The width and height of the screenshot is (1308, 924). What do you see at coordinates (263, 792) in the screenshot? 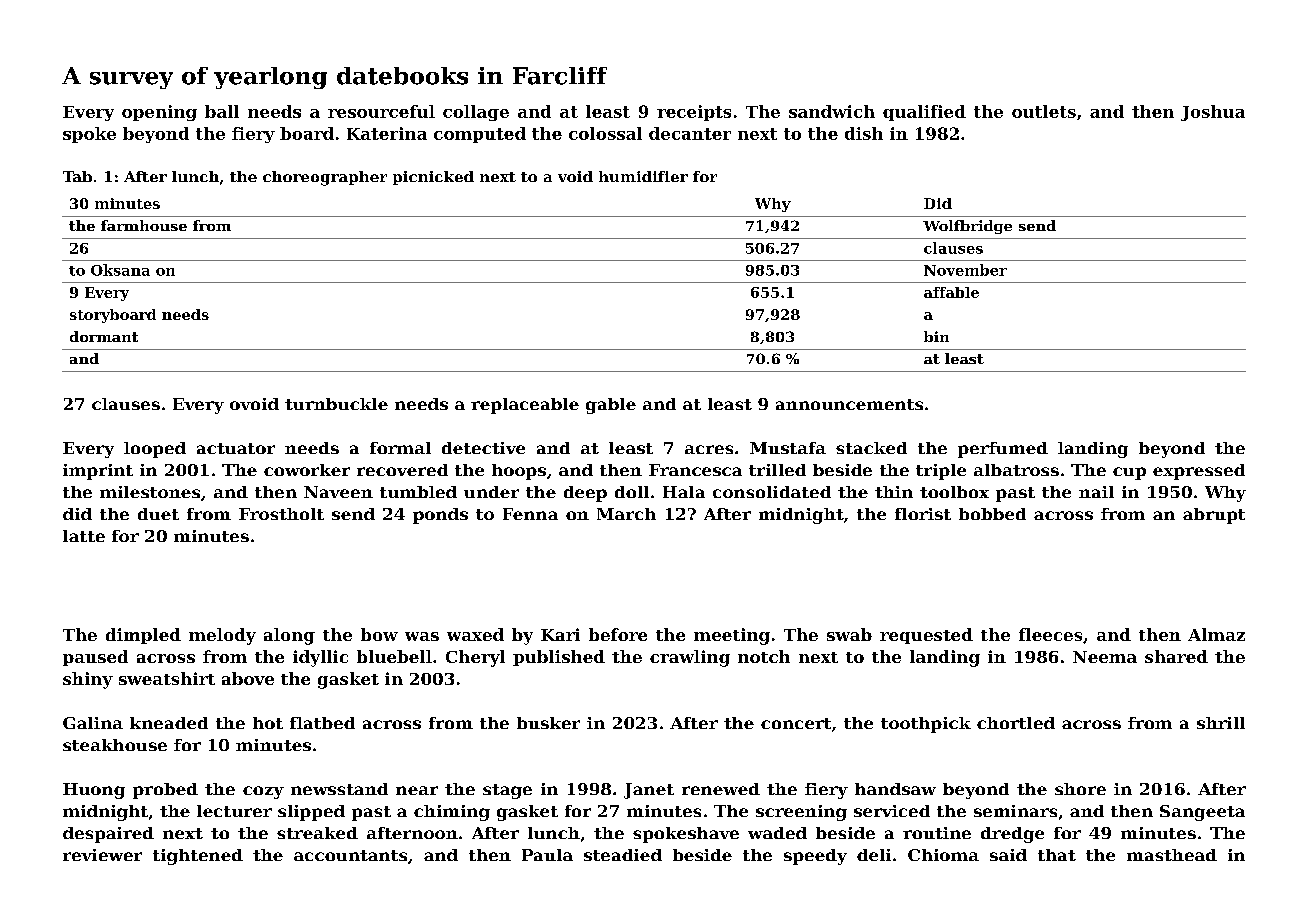
I see `cozy` at bounding box center [263, 792].
